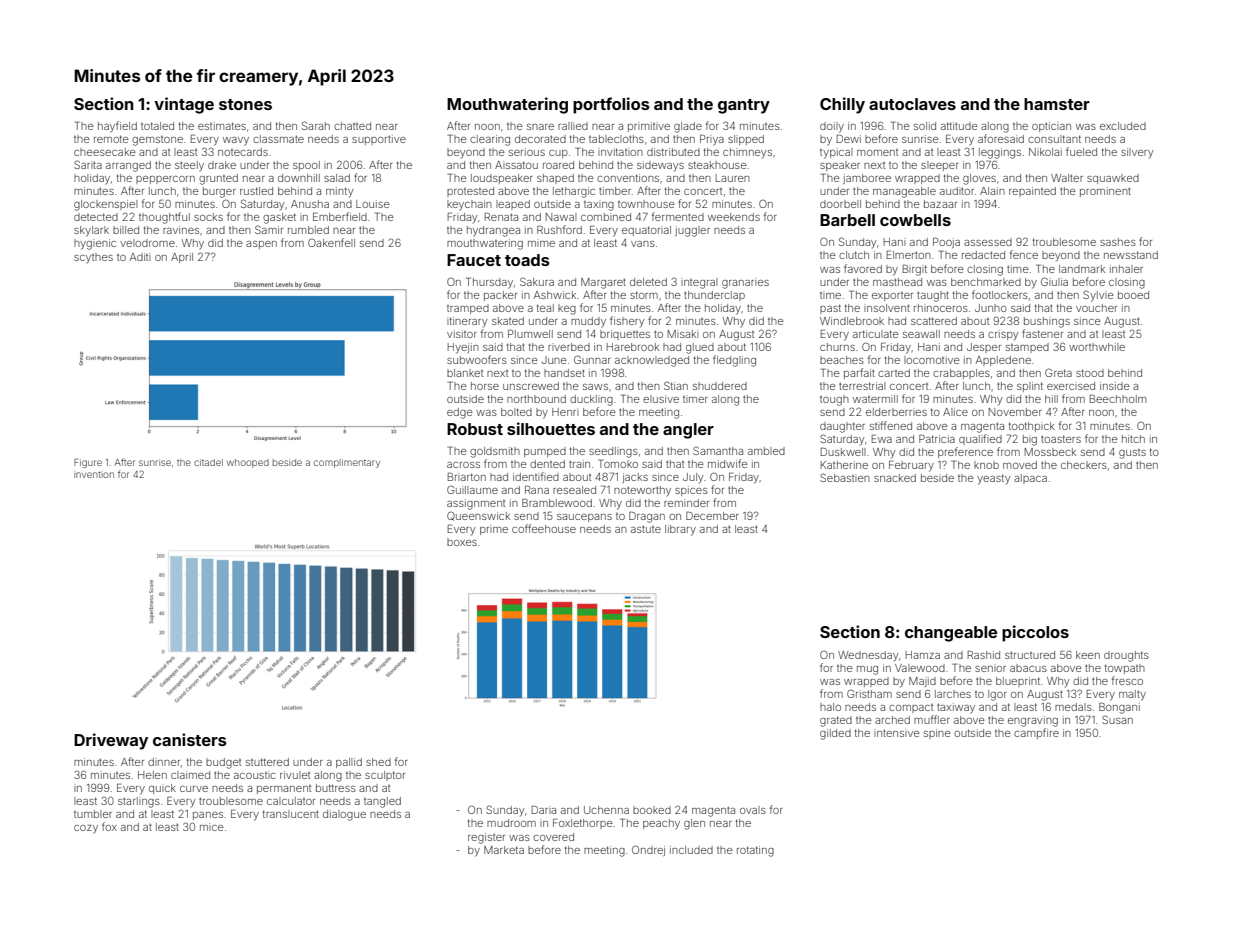 This screenshot has width=1233, height=952. What do you see at coordinates (1024, 254) in the screenshot?
I see `fence` at bounding box center [1024, 254].
